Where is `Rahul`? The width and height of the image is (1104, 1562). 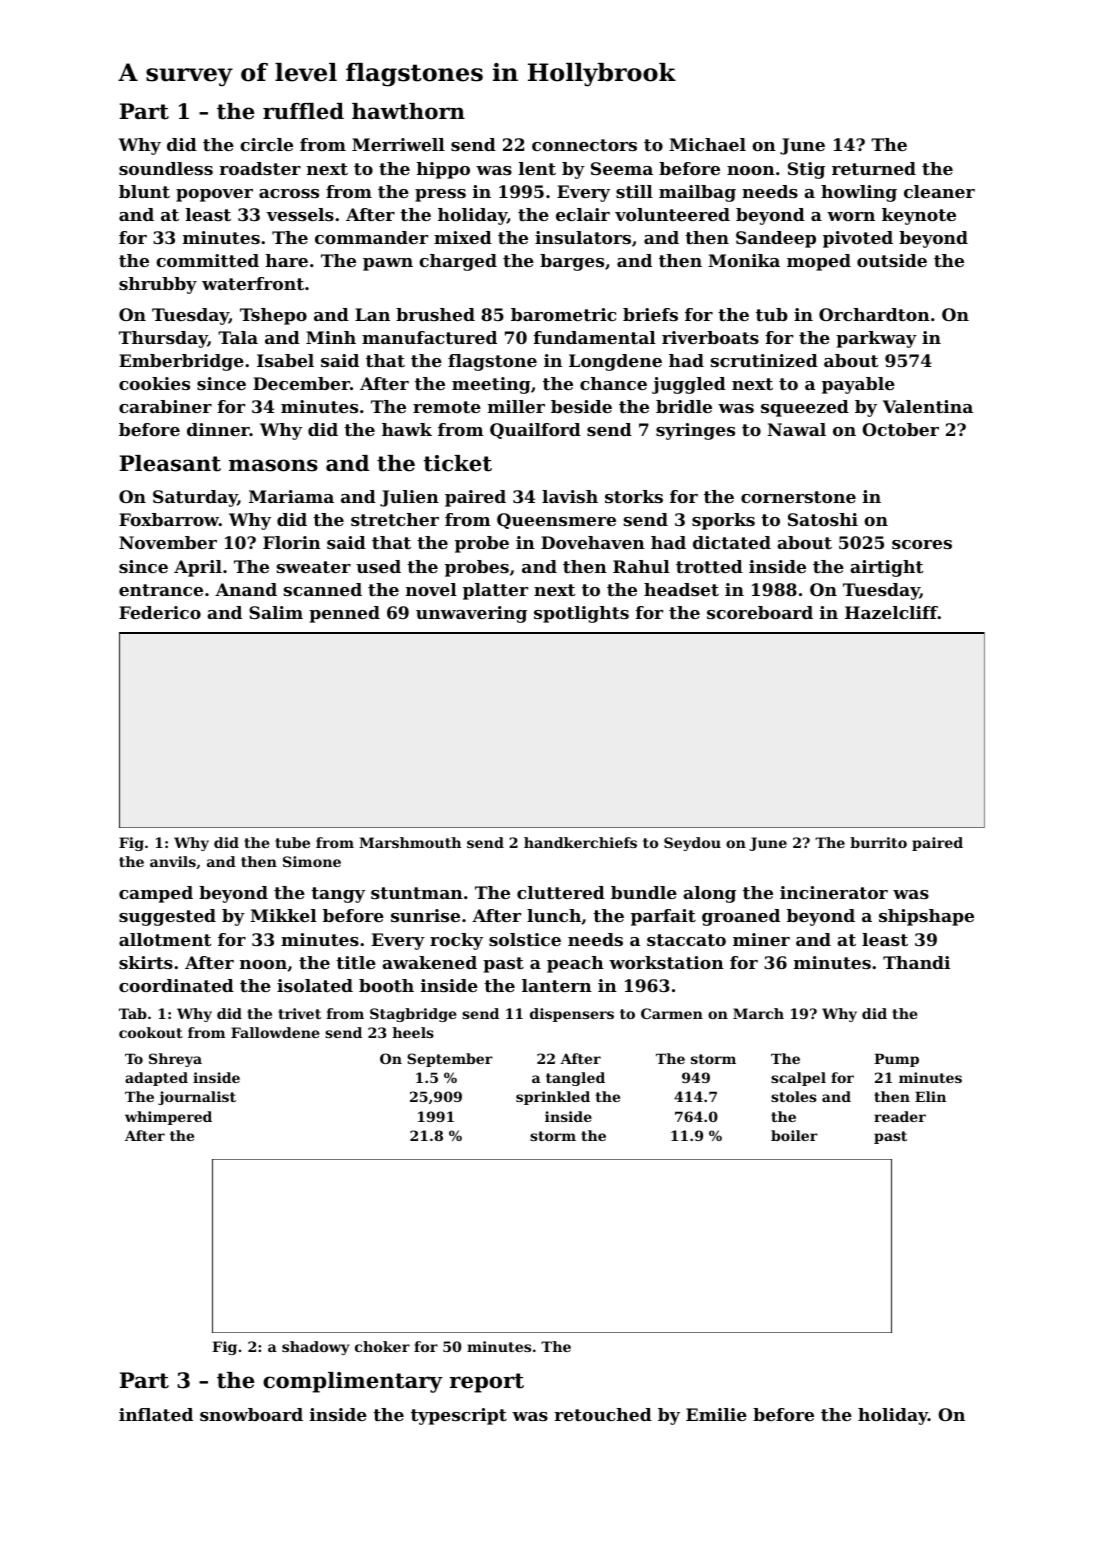
Rahul is located at coordinates (641, 566).
